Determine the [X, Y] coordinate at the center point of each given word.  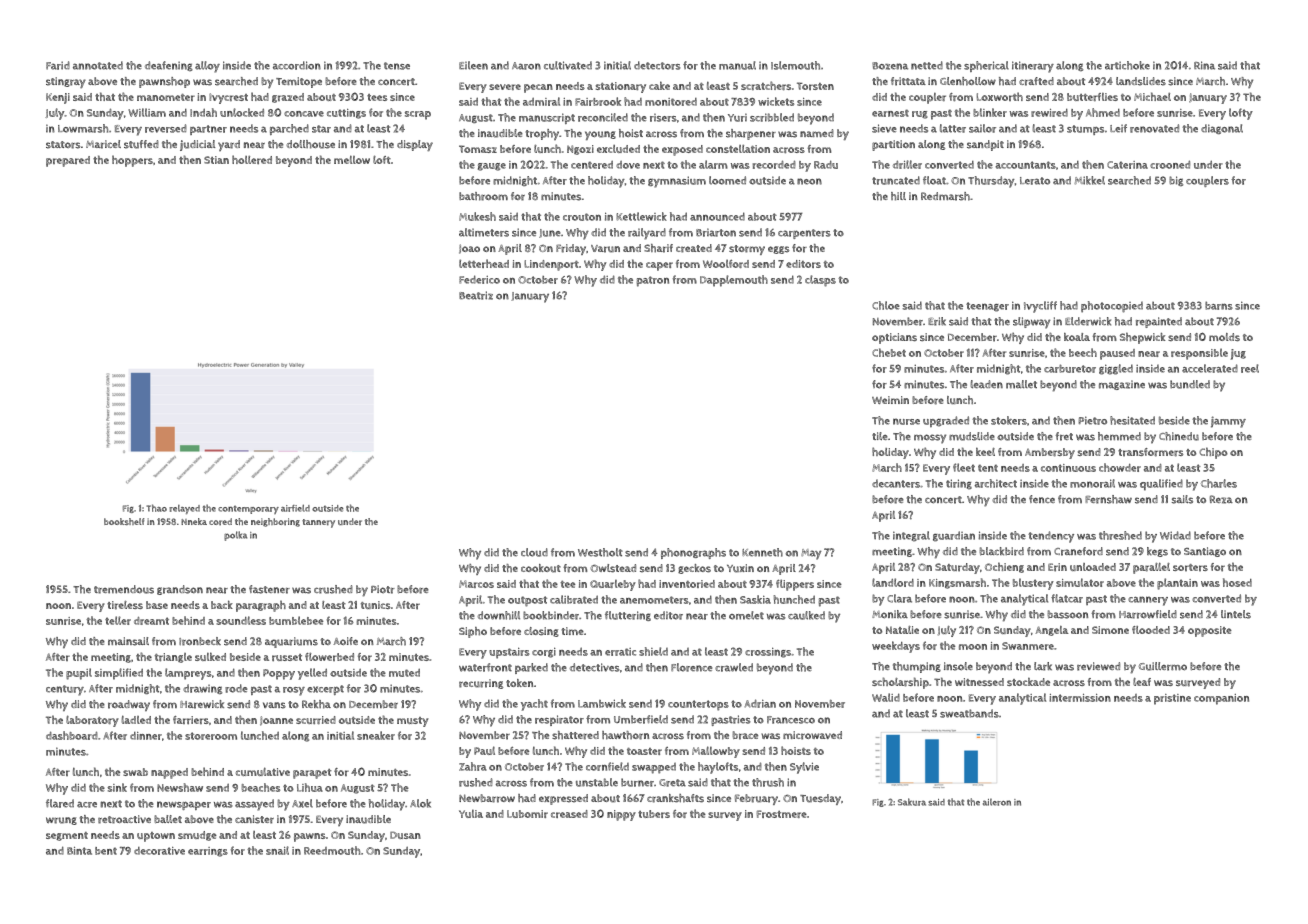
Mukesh [477, 216]
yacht [534, 705]
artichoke [1127, 65]
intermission [1080, 698]
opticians [894, 338]
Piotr [383, 589]
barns [1219, 305]
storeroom [211, 736]
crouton [582, 217]
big [1176, 181]
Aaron [526, 66]
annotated [98, 65]
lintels [1236, 614]
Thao [156, 508]
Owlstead [613, 568]
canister [254, 819]
